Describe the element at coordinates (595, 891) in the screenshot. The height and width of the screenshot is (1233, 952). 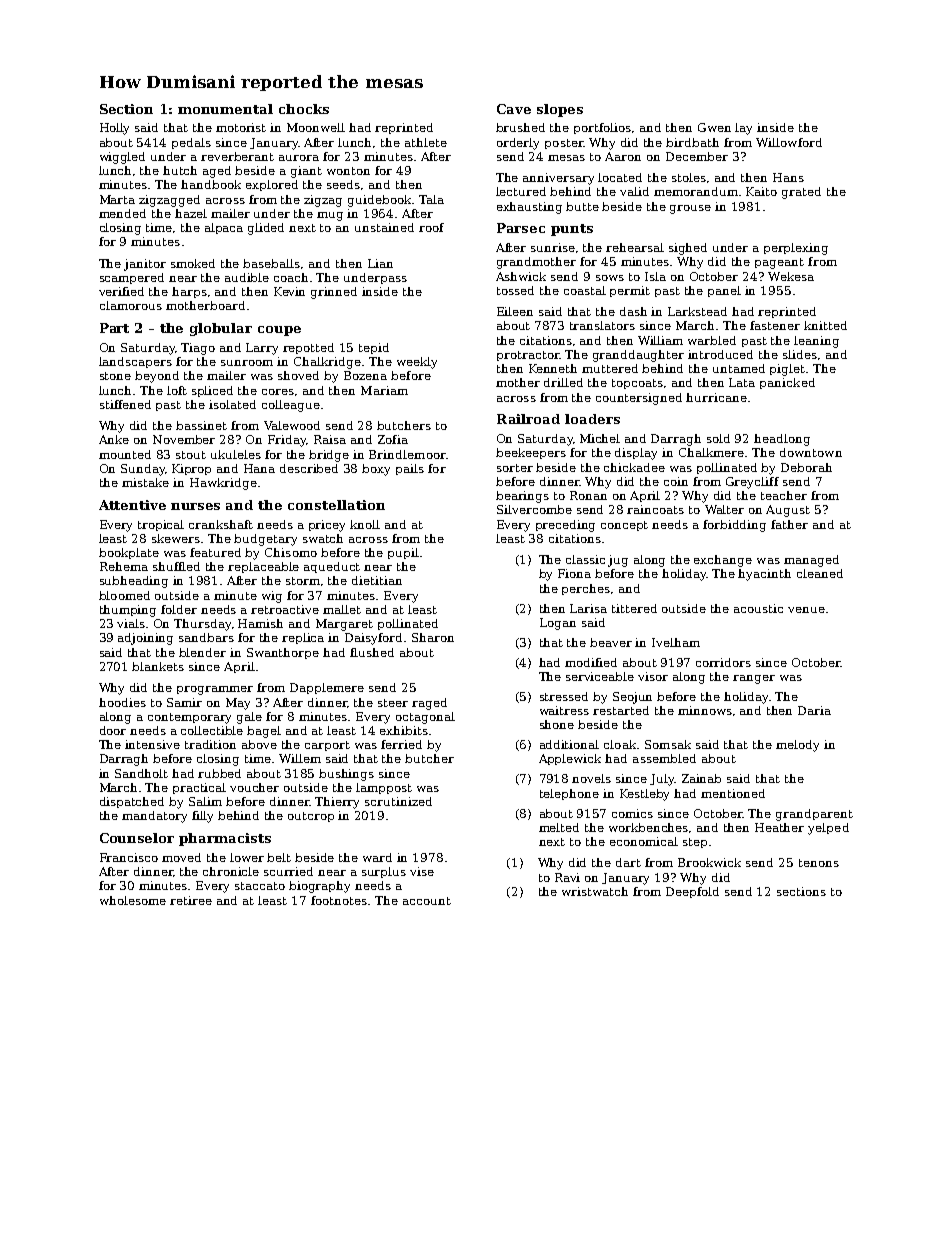
I see `wristwatch` at that location.
